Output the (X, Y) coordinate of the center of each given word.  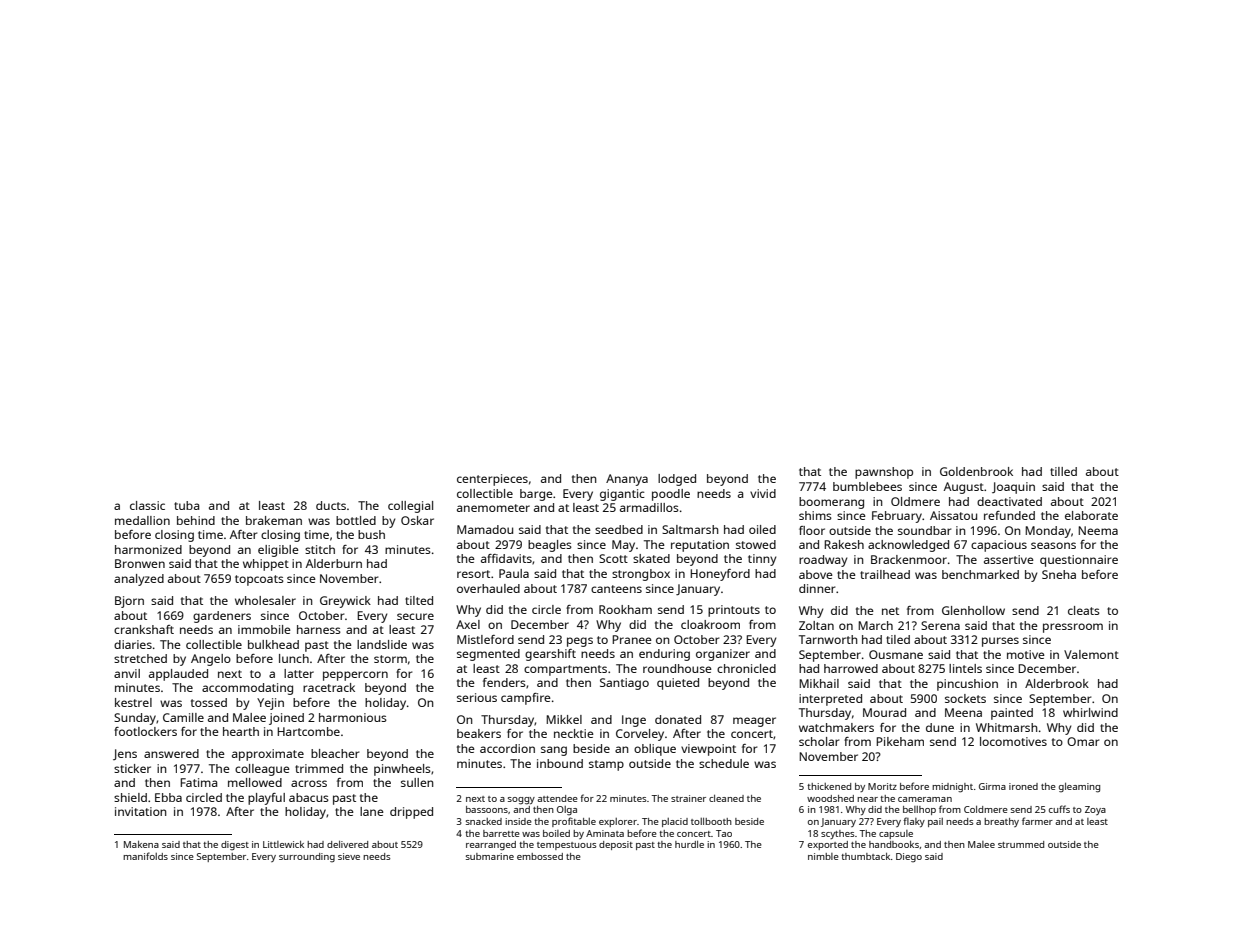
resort (473, 574)
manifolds (145, 856)
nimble (823, 856)
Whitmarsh (1007, 727)
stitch (320, 549)
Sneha (1059, 574)
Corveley (640, 735)
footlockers (145, 731)
